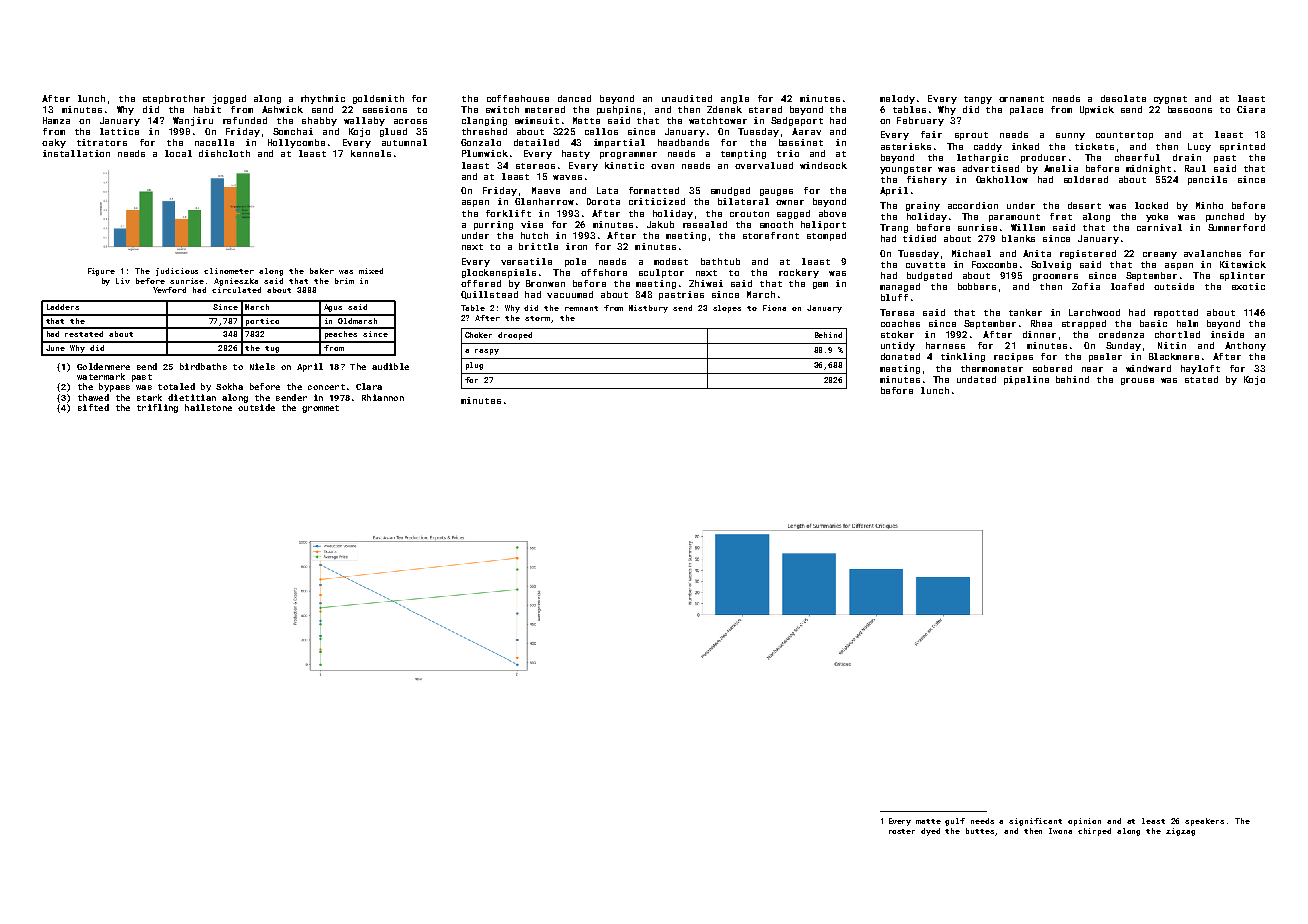  What do you see at coordinates (489, 295) in the page?
I see `Quillstead` at bounding box center [489, 295].
